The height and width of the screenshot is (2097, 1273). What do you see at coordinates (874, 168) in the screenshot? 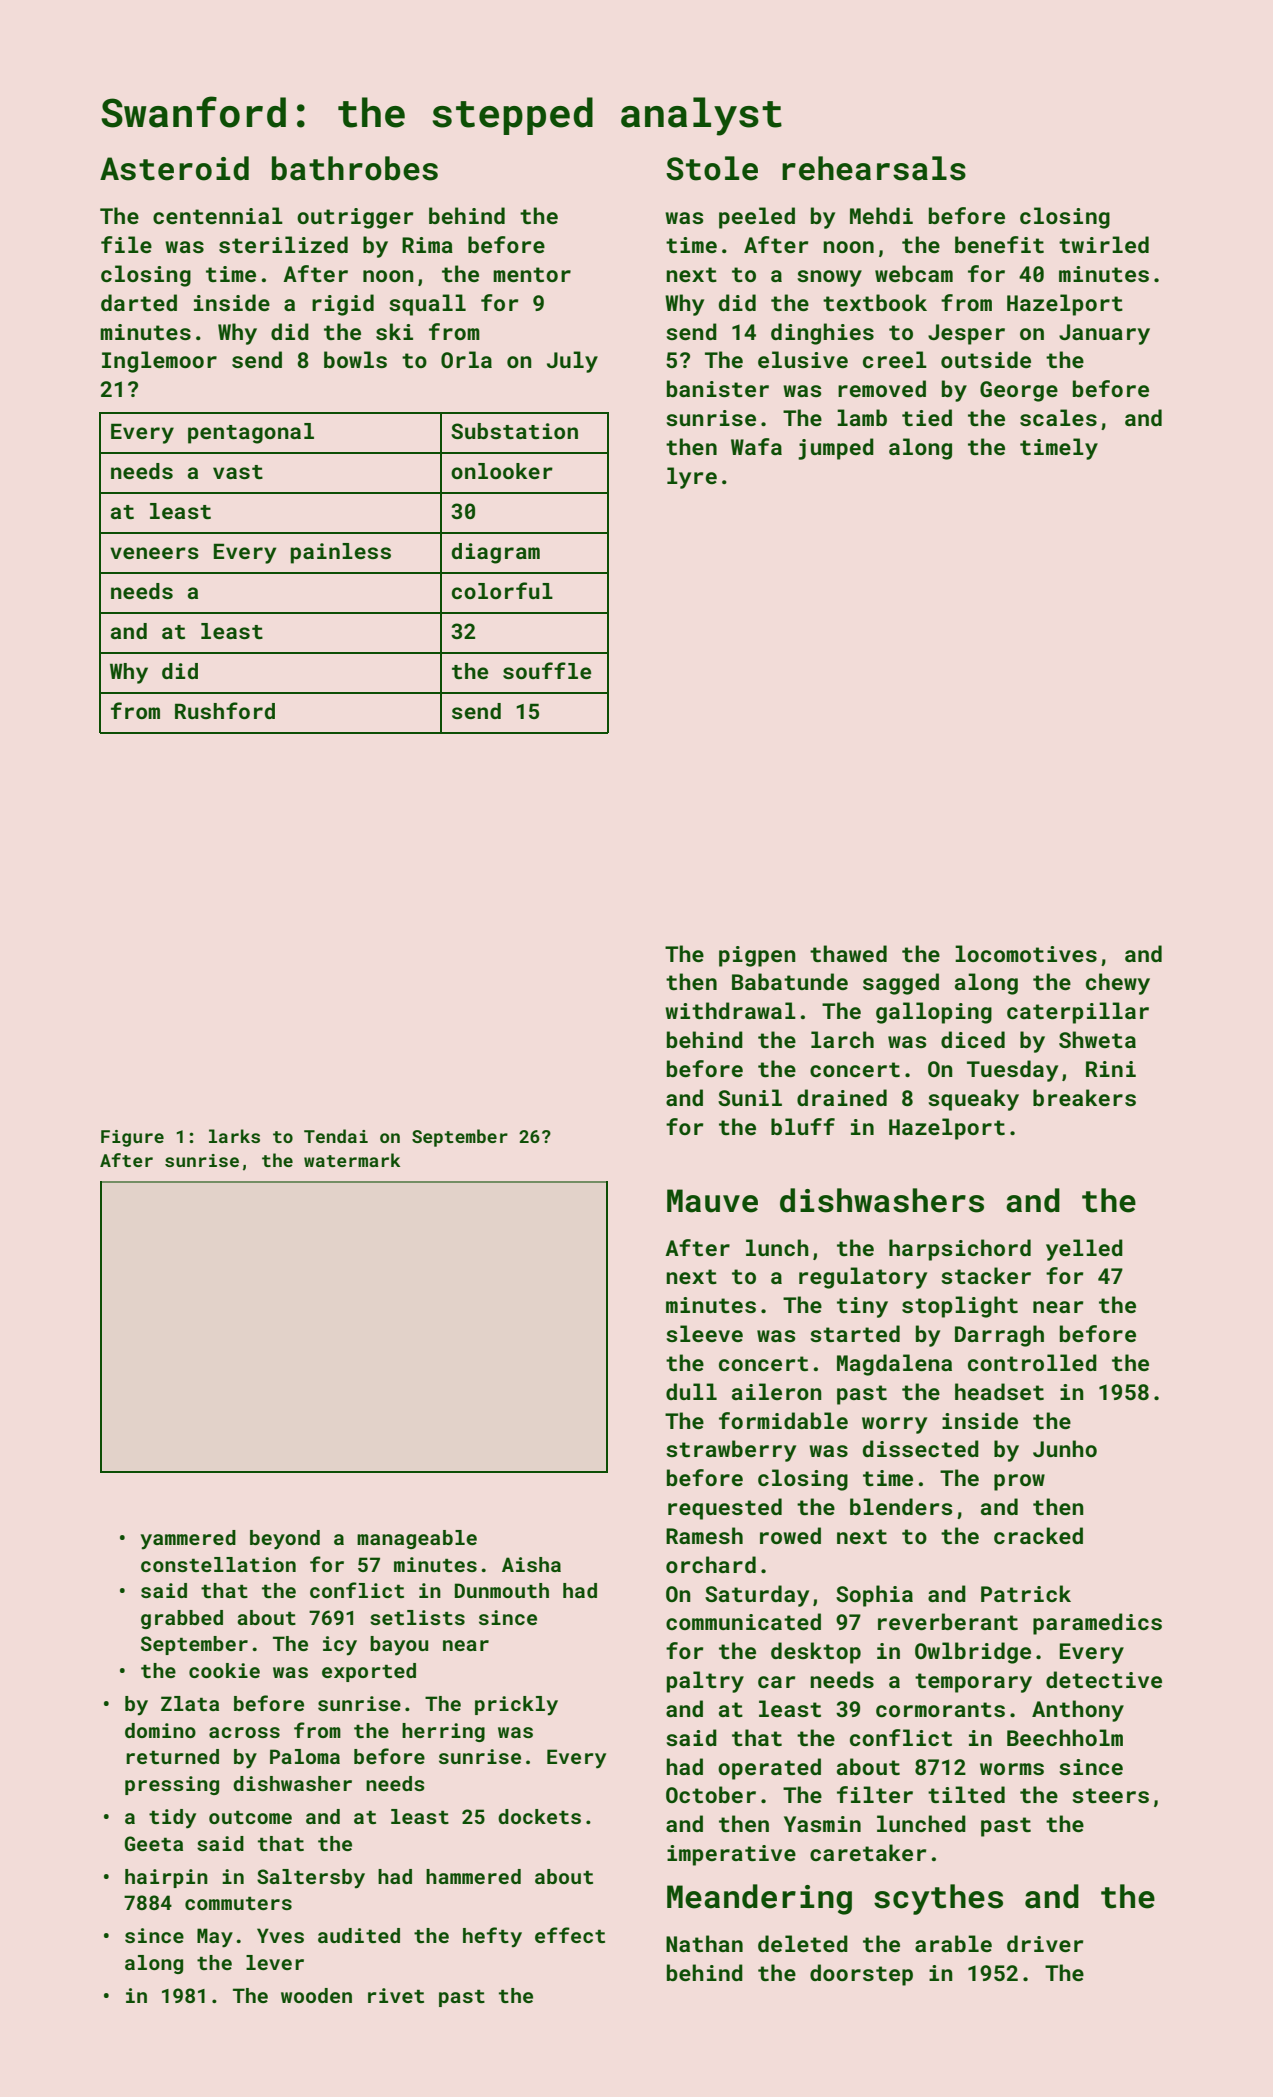
I see `rehearsals` at bounding box center [874, 168].
